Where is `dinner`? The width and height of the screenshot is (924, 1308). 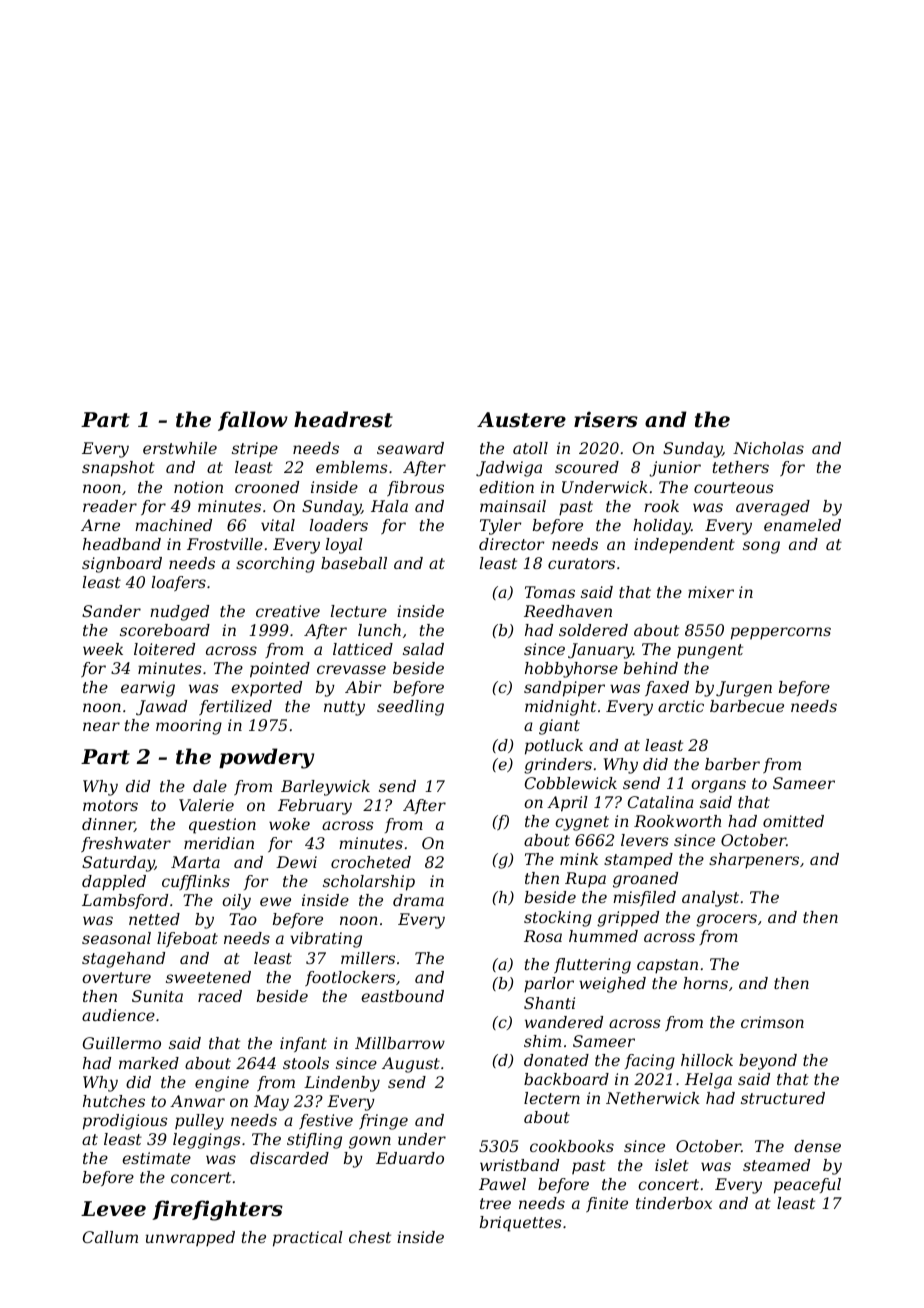 dinner is located at coordinates (108, 825).
